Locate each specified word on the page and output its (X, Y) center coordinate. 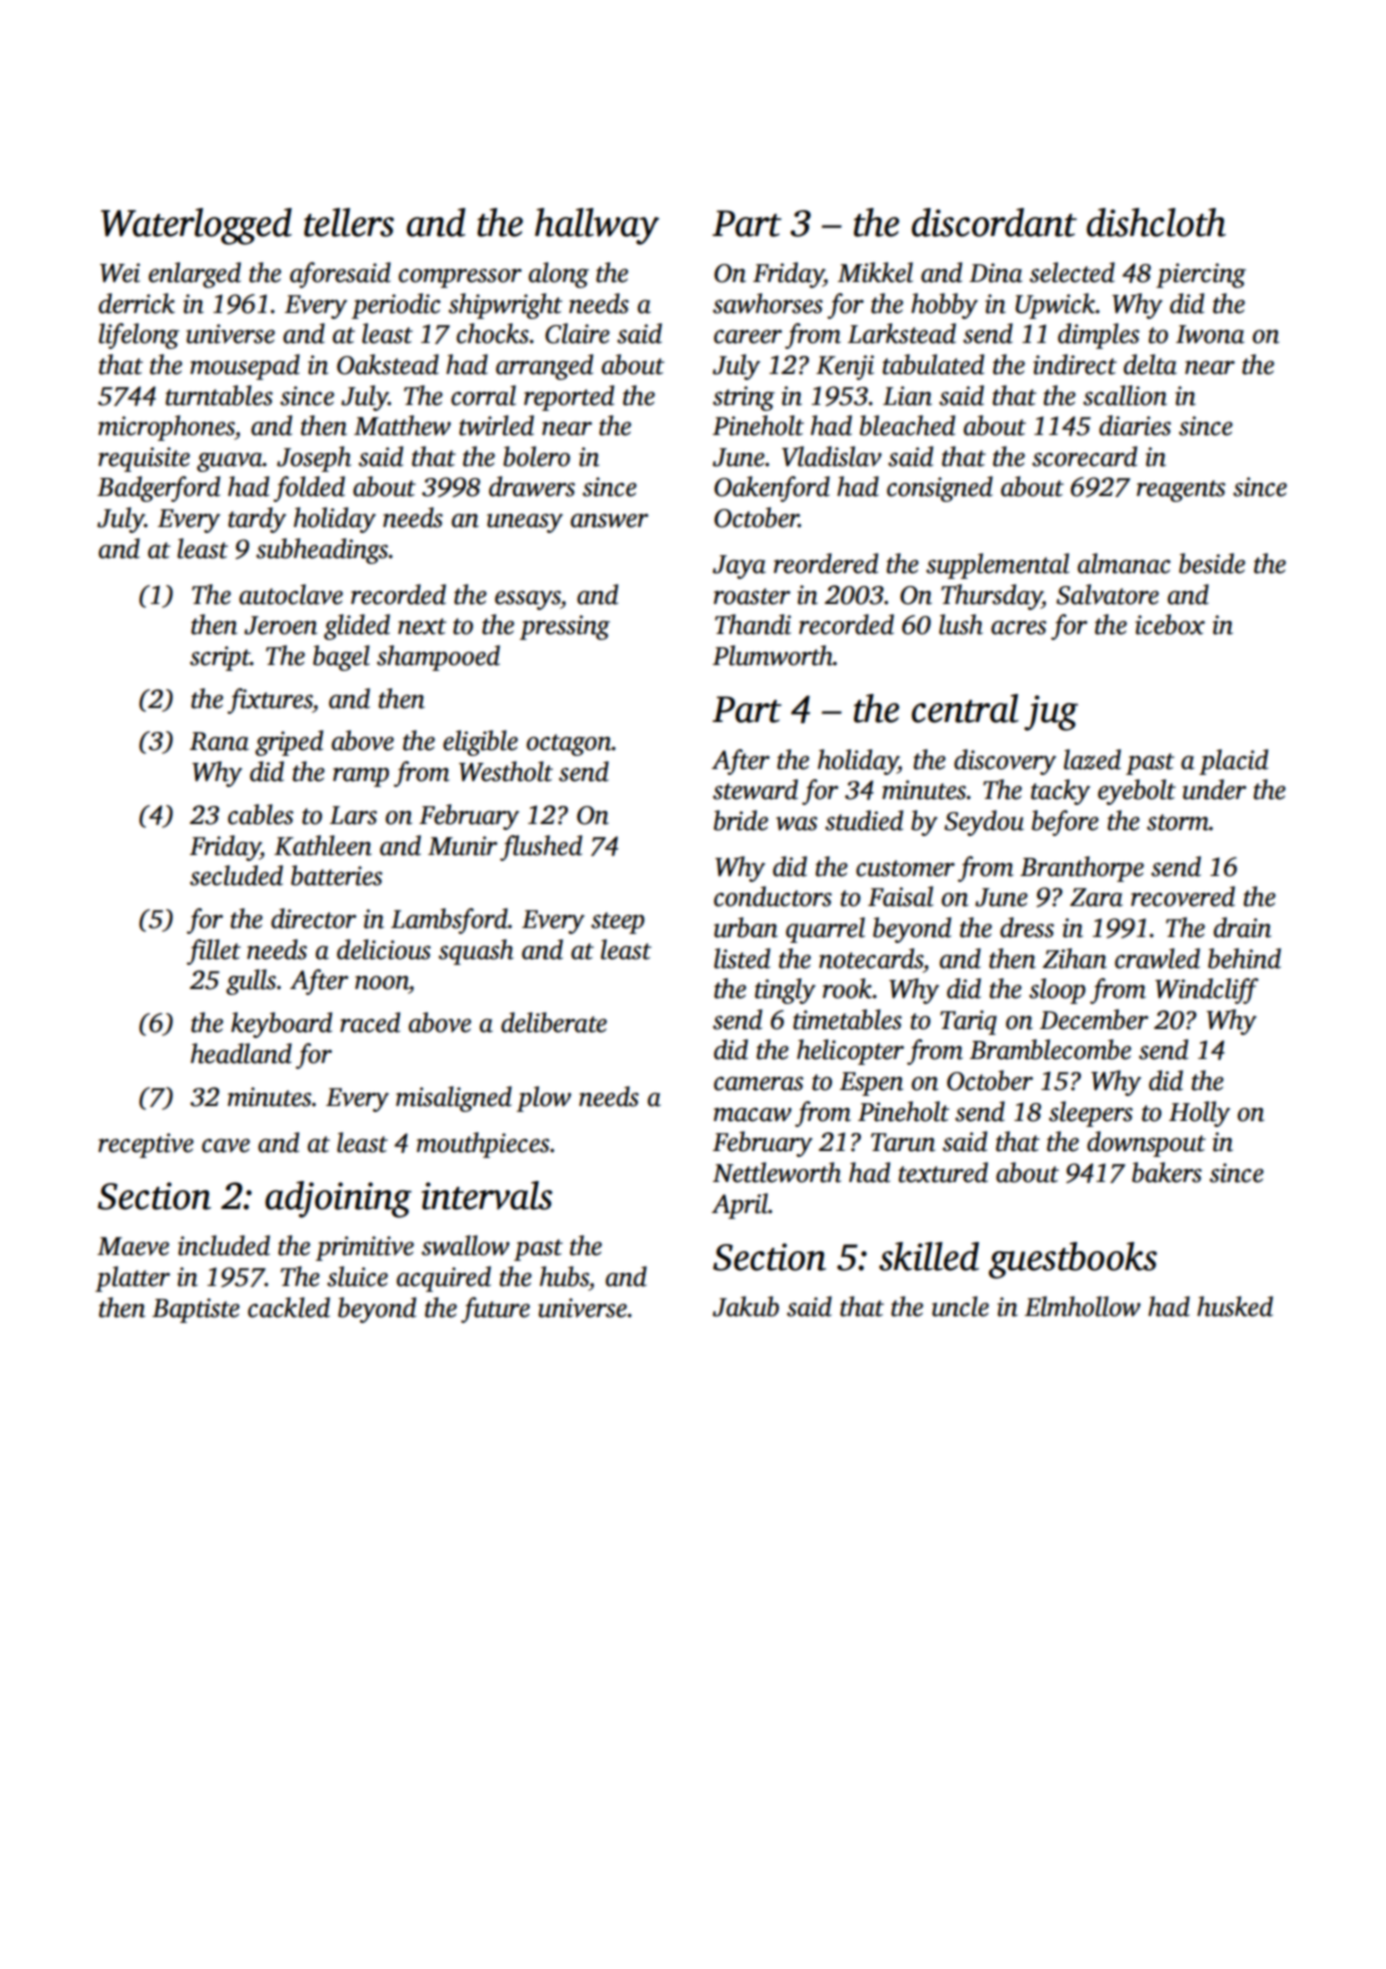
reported (569, 398)
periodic (396, 306)
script (220, 658)
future (495, 1310)
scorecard (1084, 456)
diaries (1135, 425)
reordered (826, 563)
